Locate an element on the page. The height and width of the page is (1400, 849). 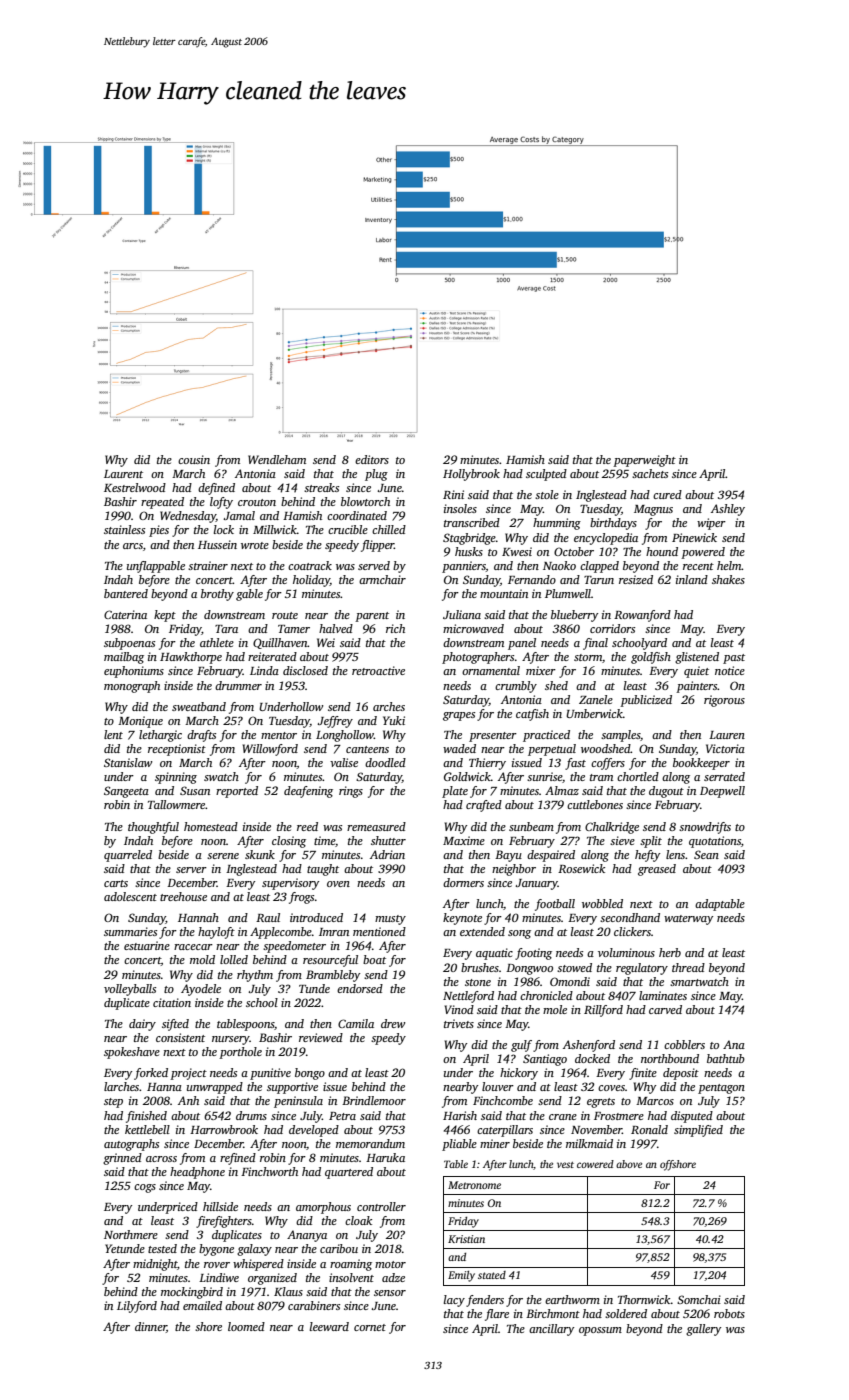
midnight is located at coordinates (155, 1265).
